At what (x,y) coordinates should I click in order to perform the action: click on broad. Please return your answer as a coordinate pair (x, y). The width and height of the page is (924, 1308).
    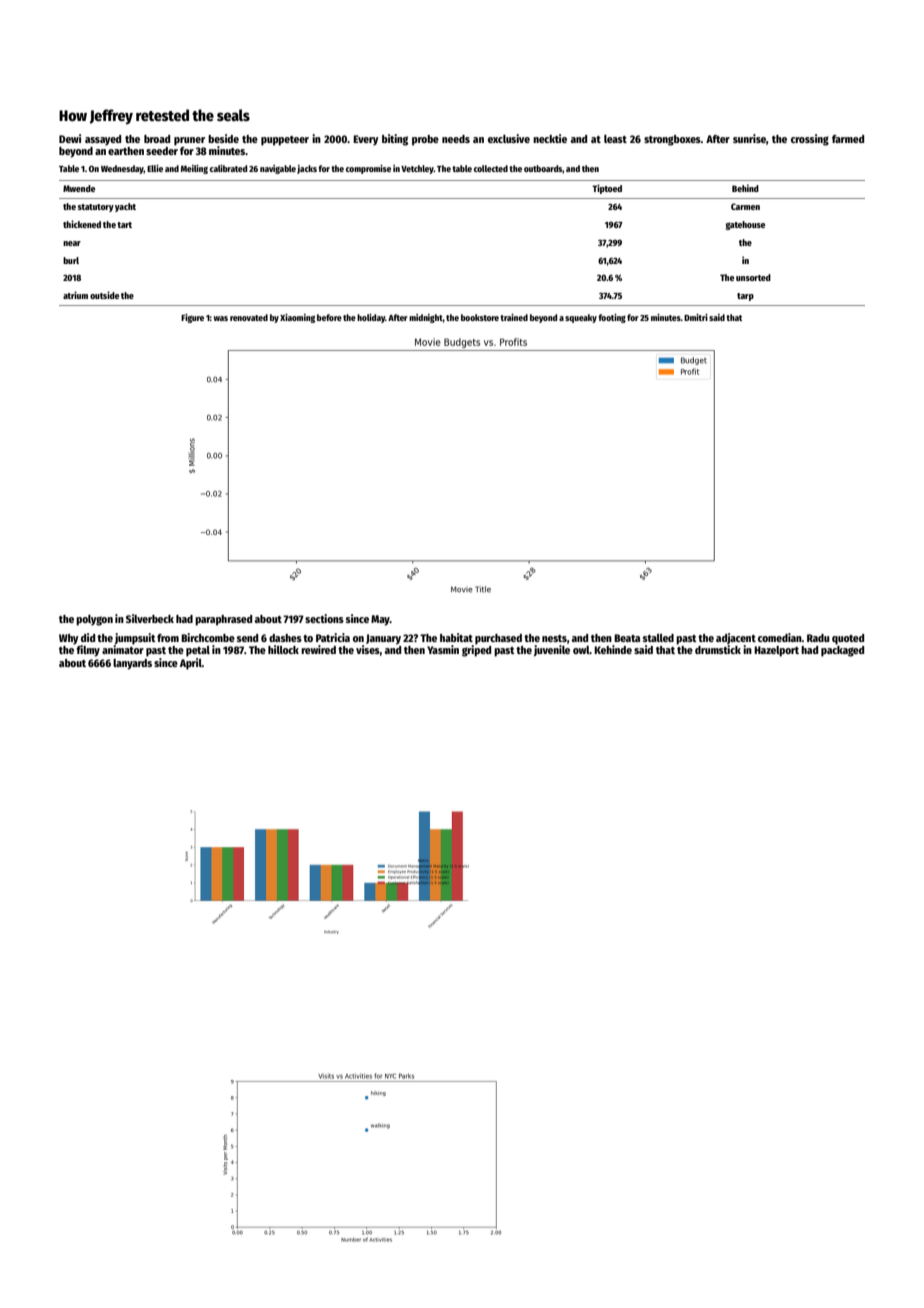
    Looking at the image, I should click on (157, 139).
